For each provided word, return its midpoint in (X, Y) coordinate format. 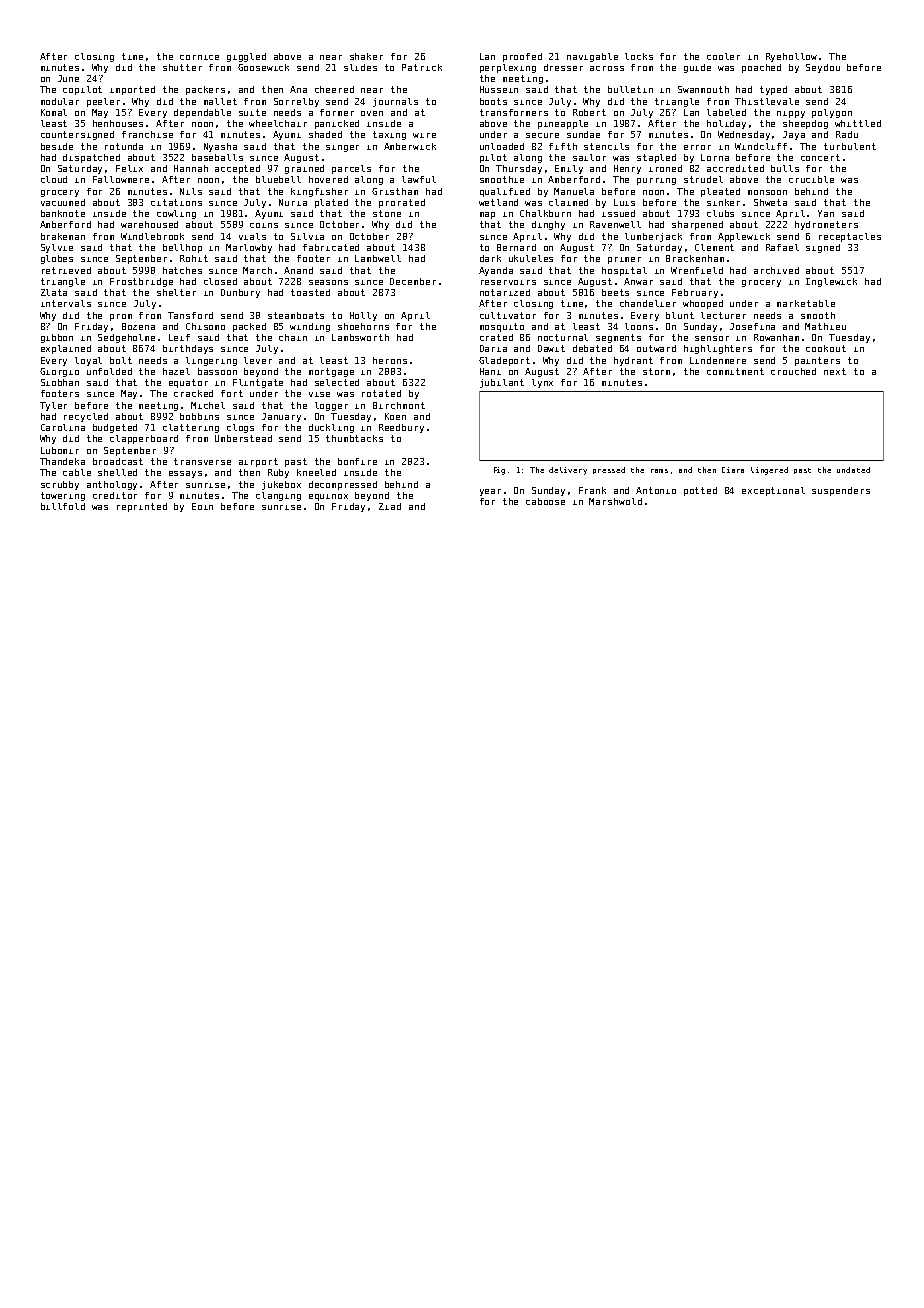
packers (205, 90)
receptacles (850, 237)
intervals (66, 303)
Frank (592, 490)
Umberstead (243, 438)
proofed (522, 57)
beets (615, 292)
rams (659, 471)
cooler (723, 56)
